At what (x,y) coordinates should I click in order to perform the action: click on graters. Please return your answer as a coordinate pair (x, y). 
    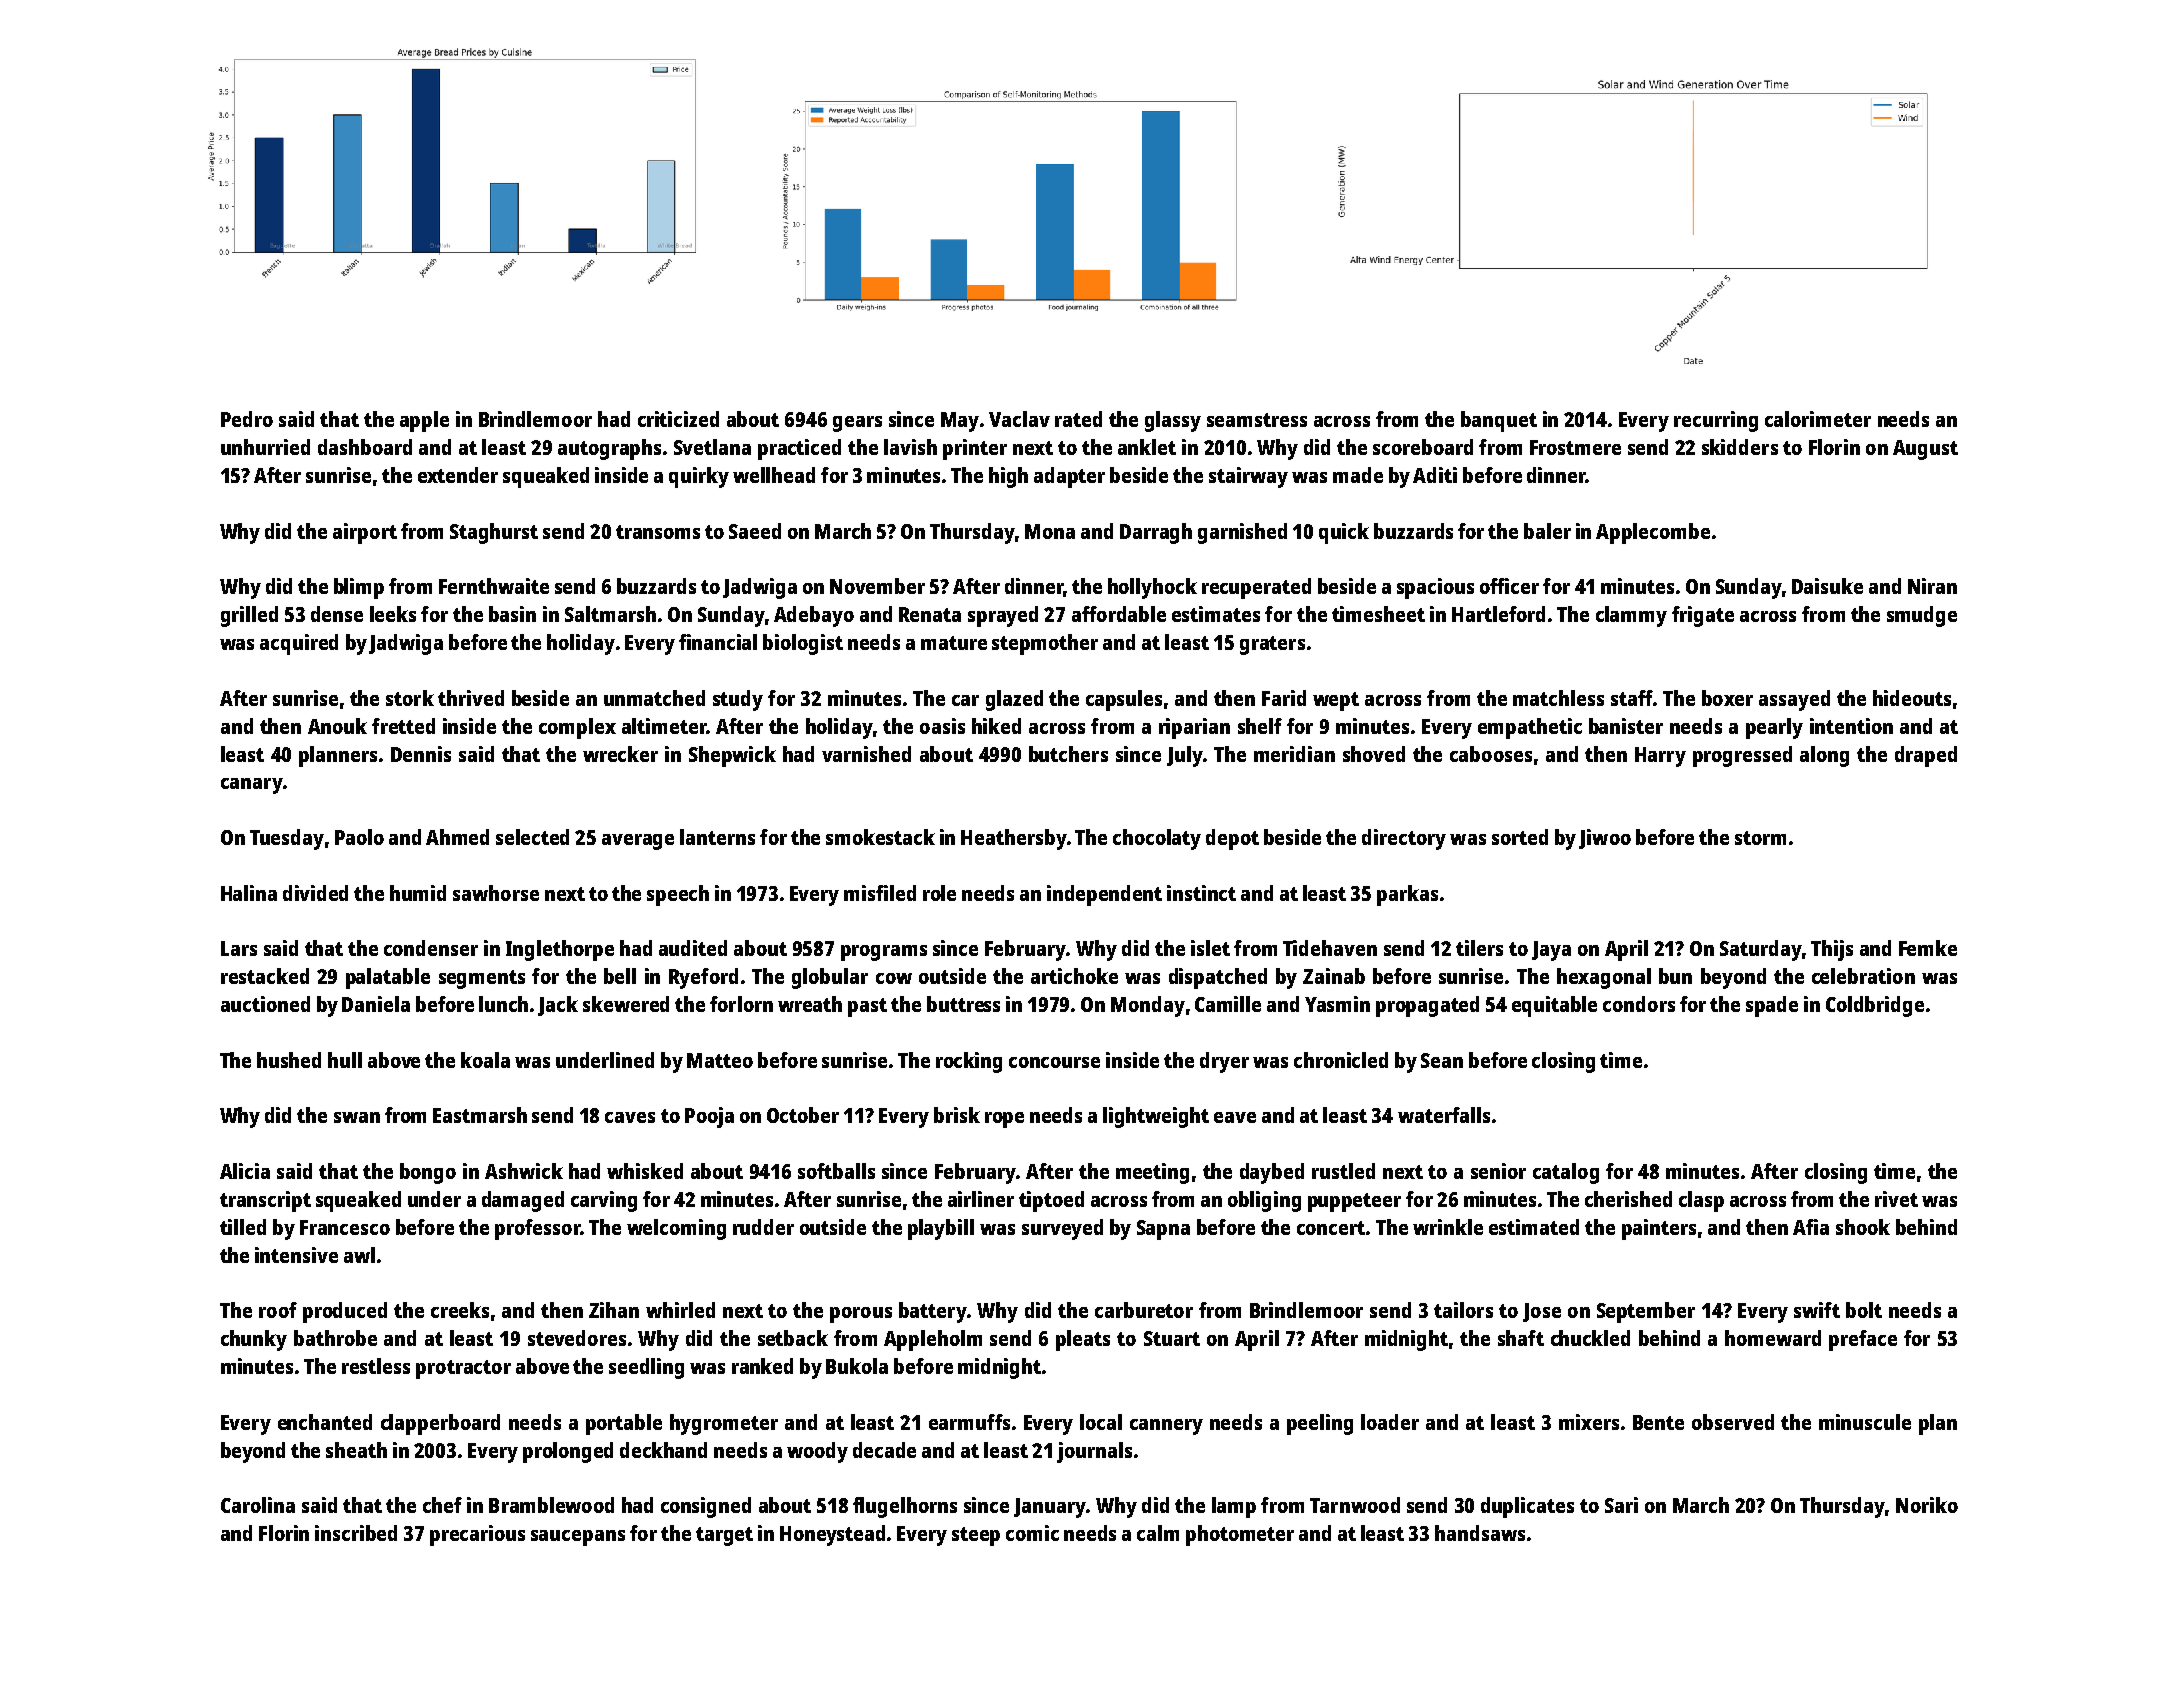
    Looking at the image, I should click on (1272, 645).
